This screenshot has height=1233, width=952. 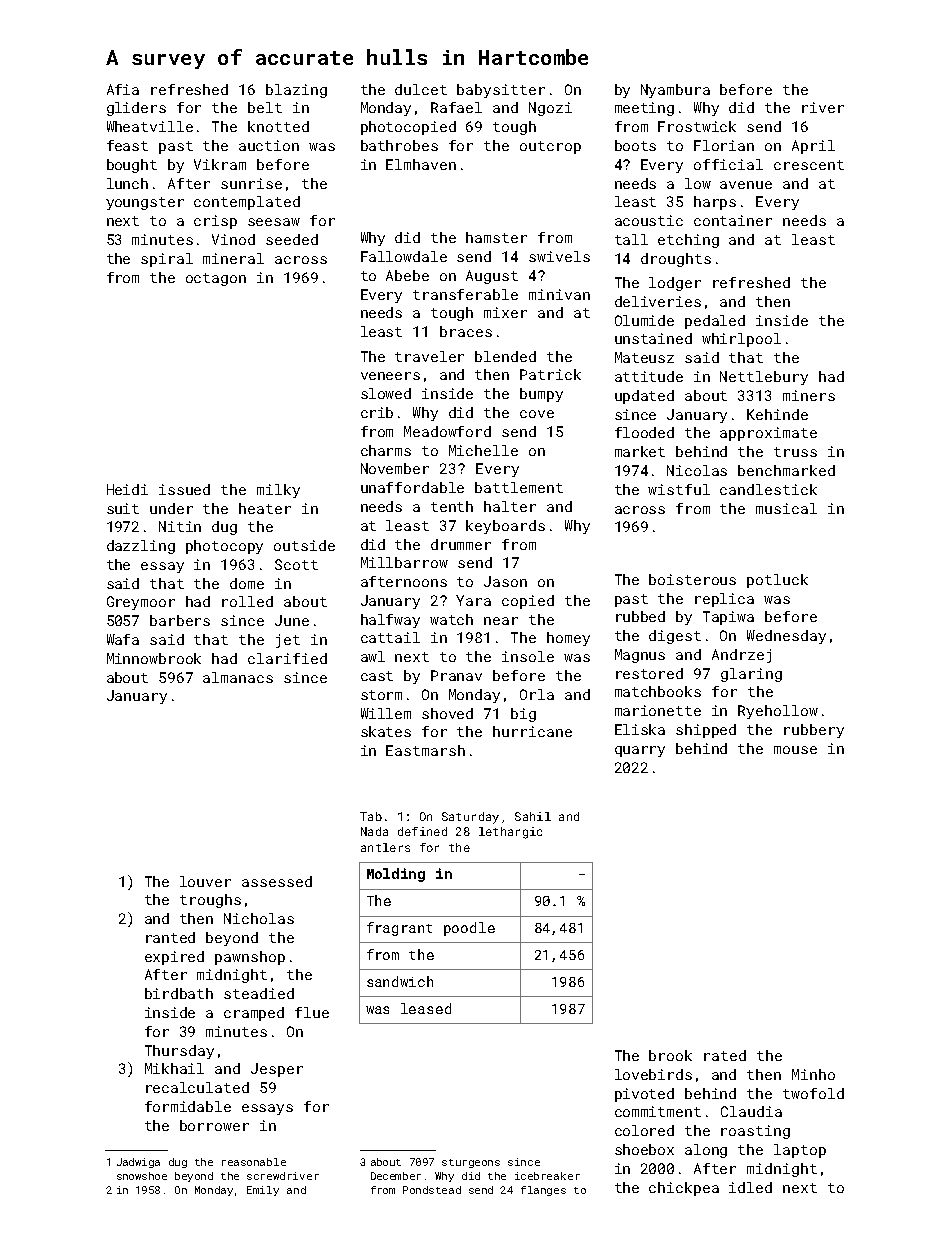 I want to click on harps, so click(x=715, y=203).
